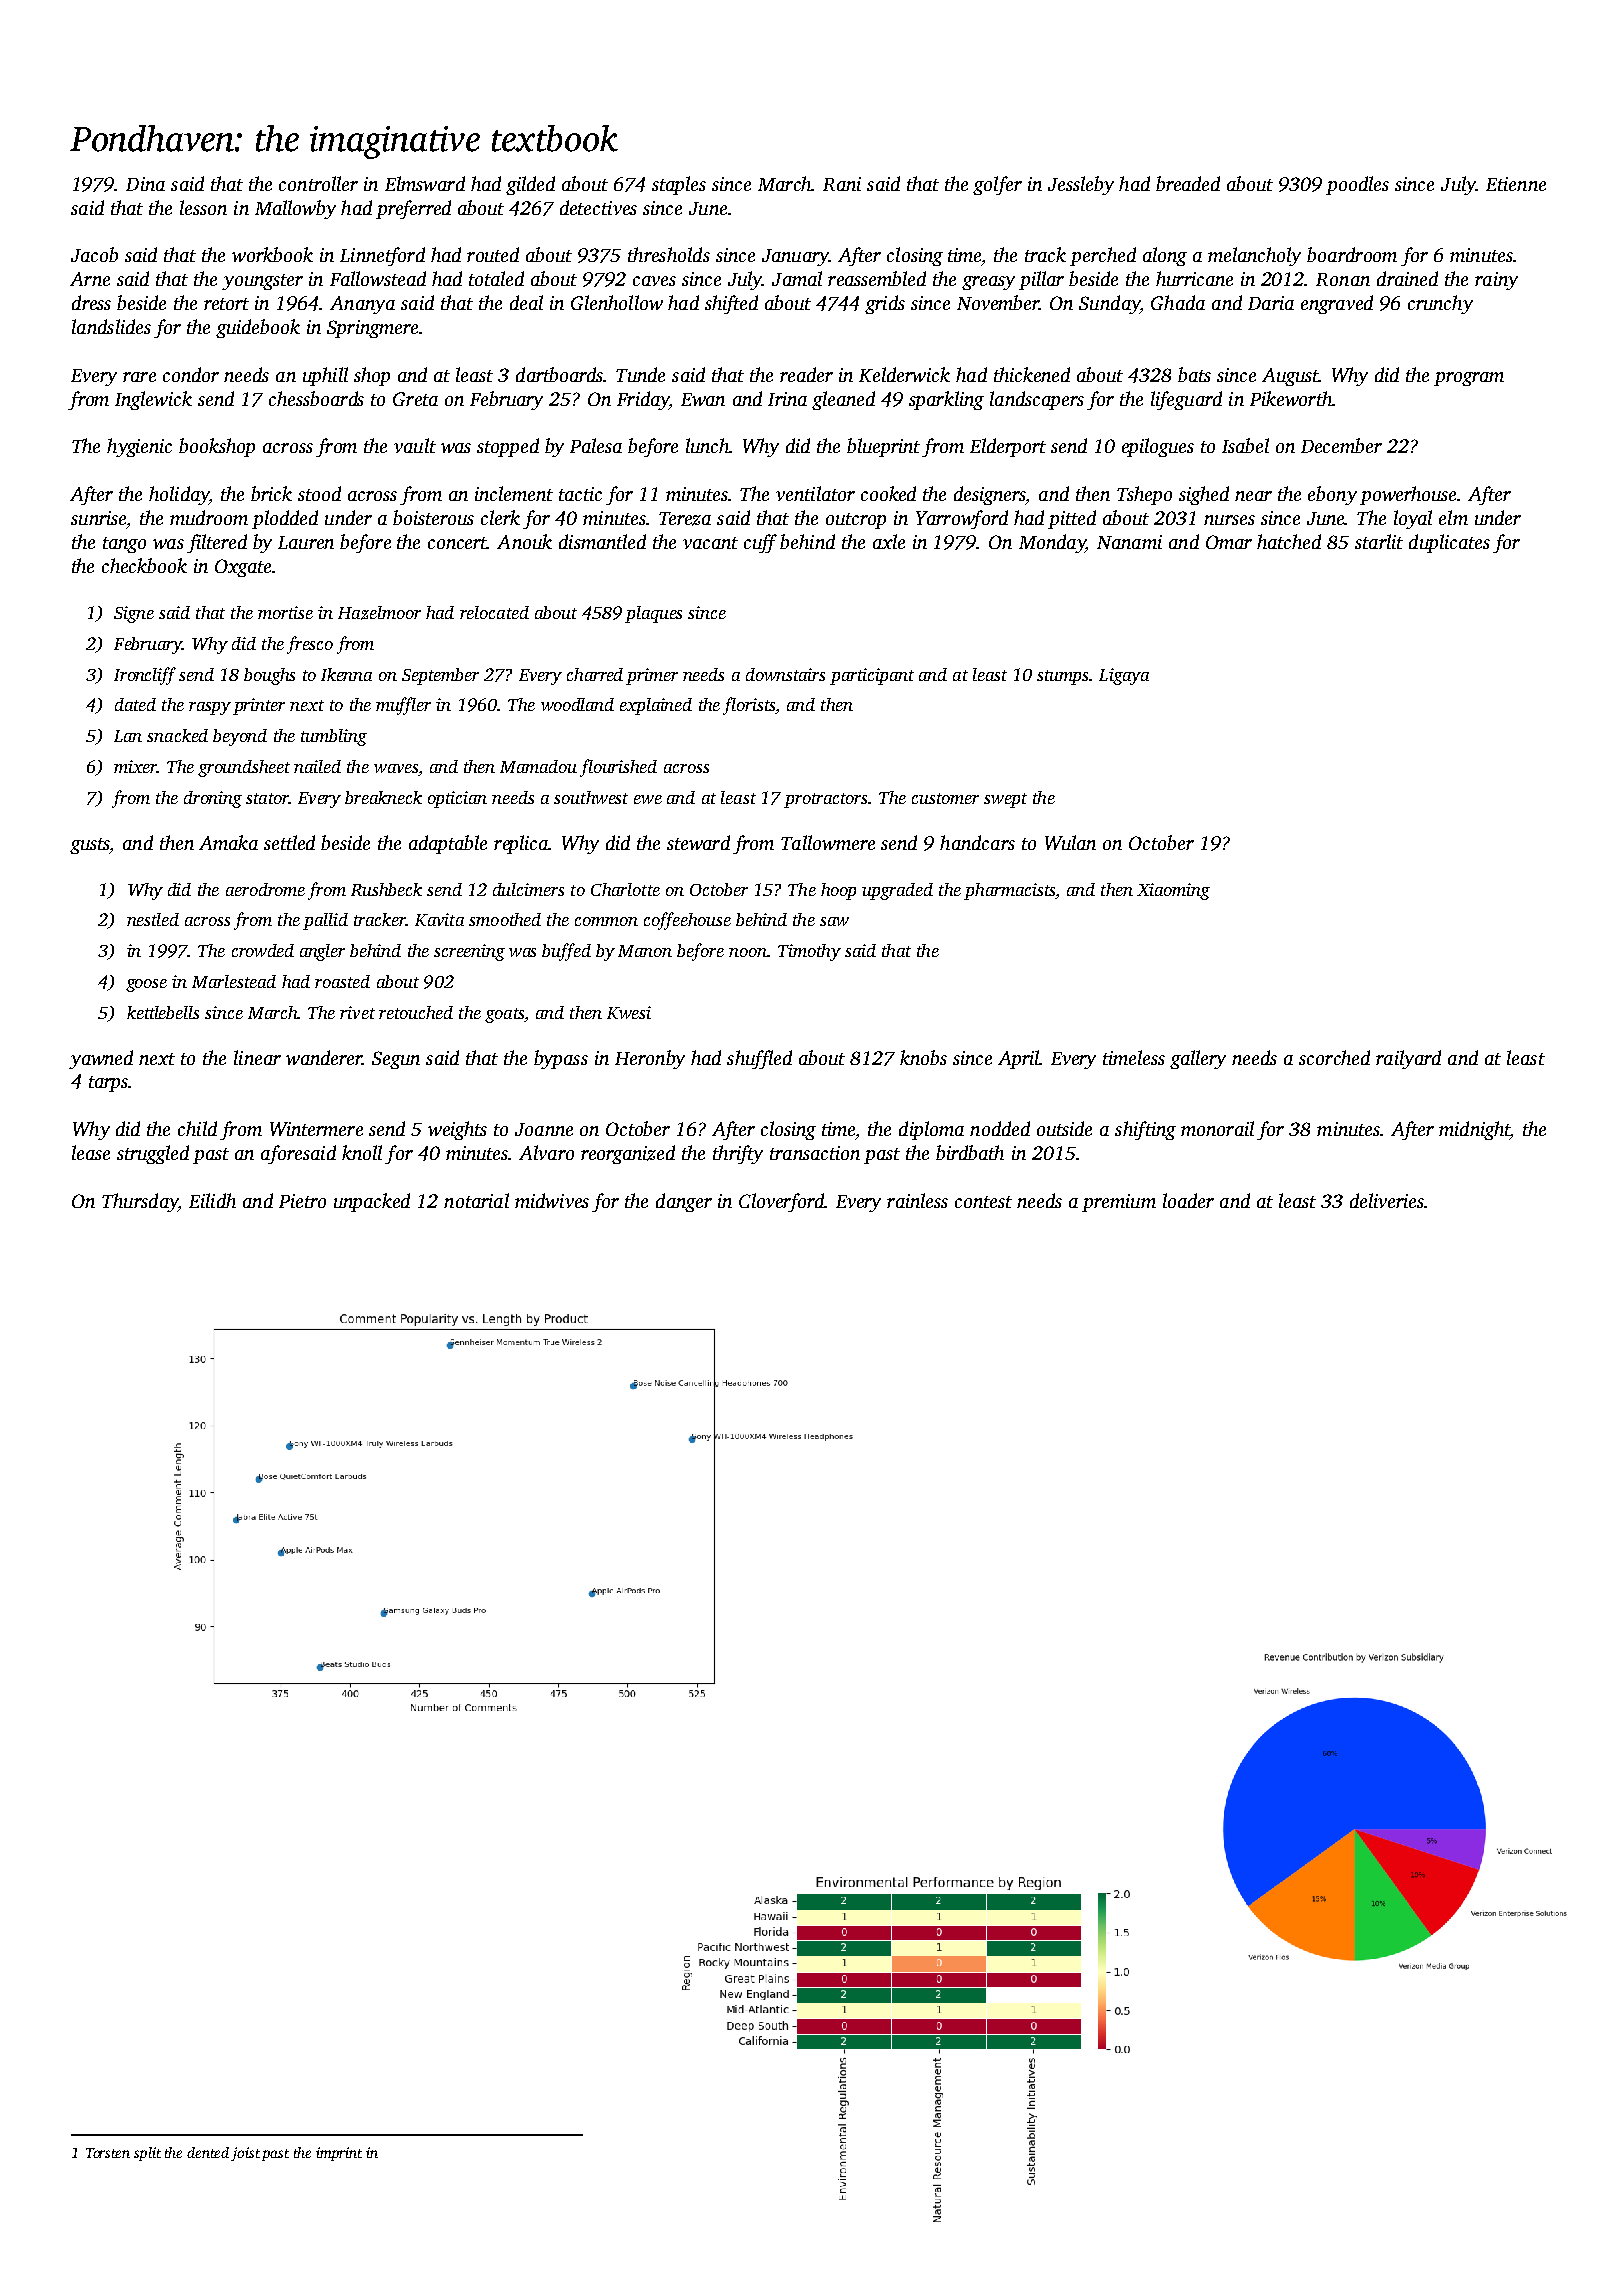  I want to click on dented, so click(208, 2152).
